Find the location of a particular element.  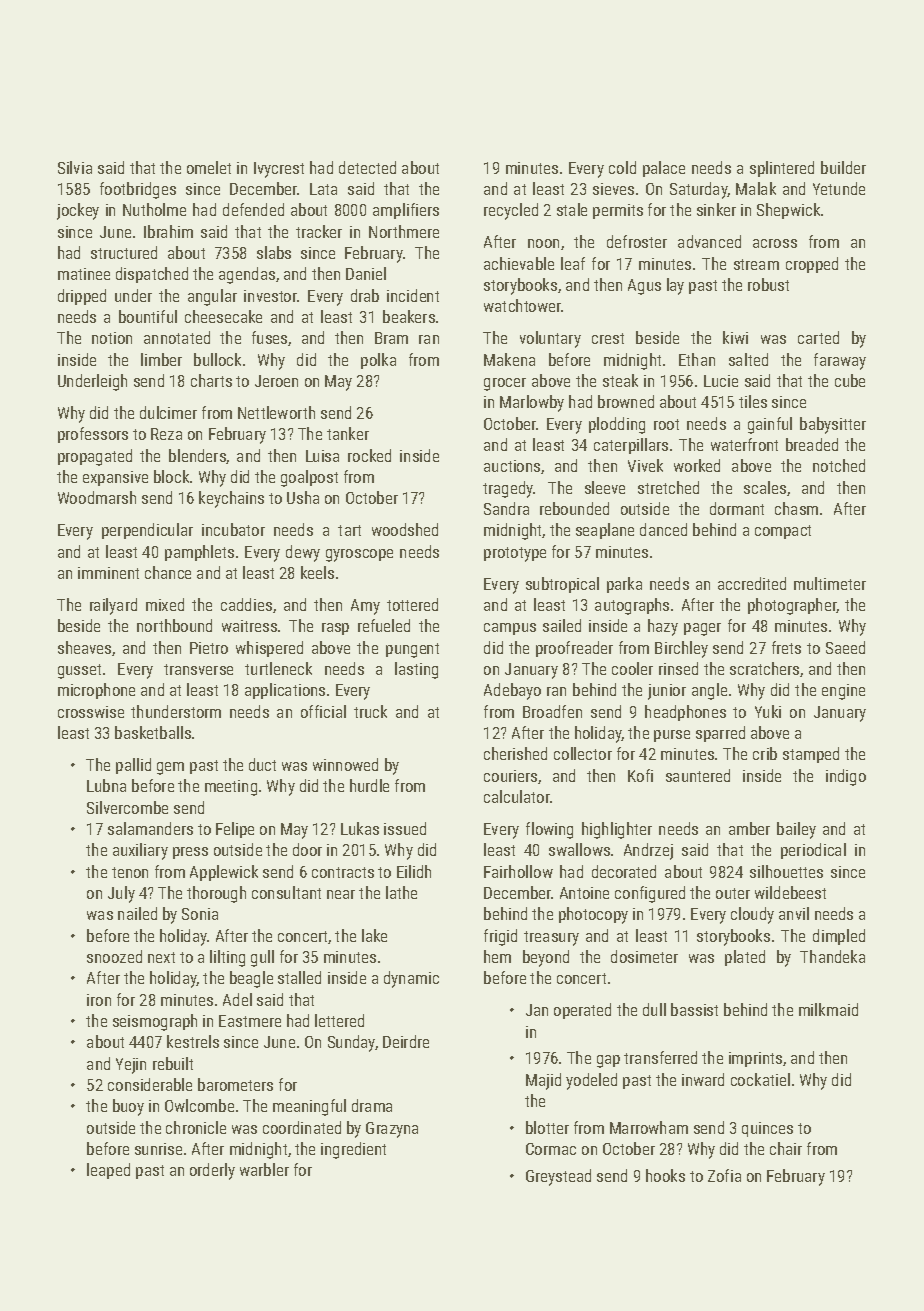

blotter is located at coordinates (547, 1127).
